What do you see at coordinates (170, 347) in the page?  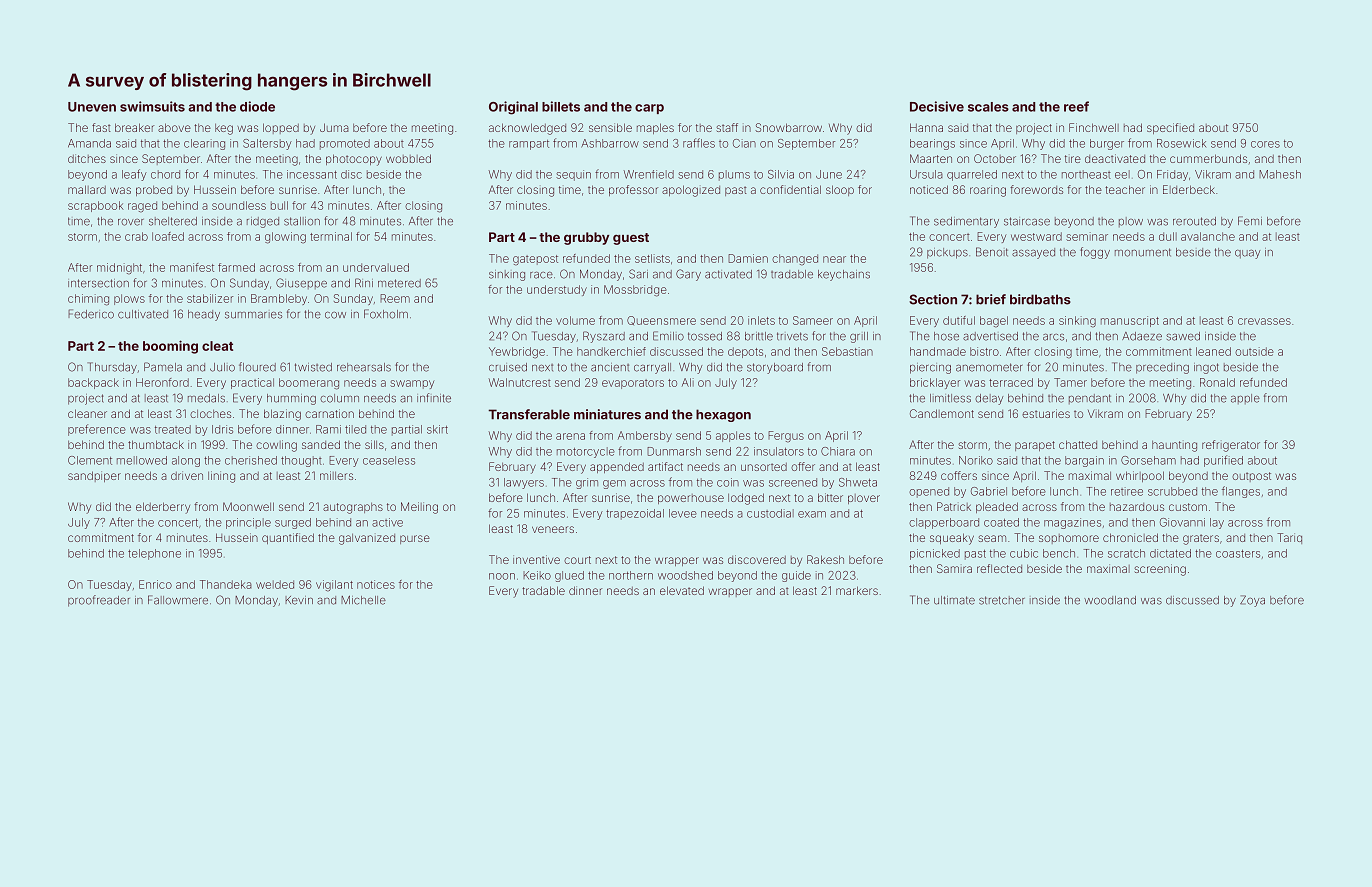 I see `booming` at bounding box center [170, 347].
